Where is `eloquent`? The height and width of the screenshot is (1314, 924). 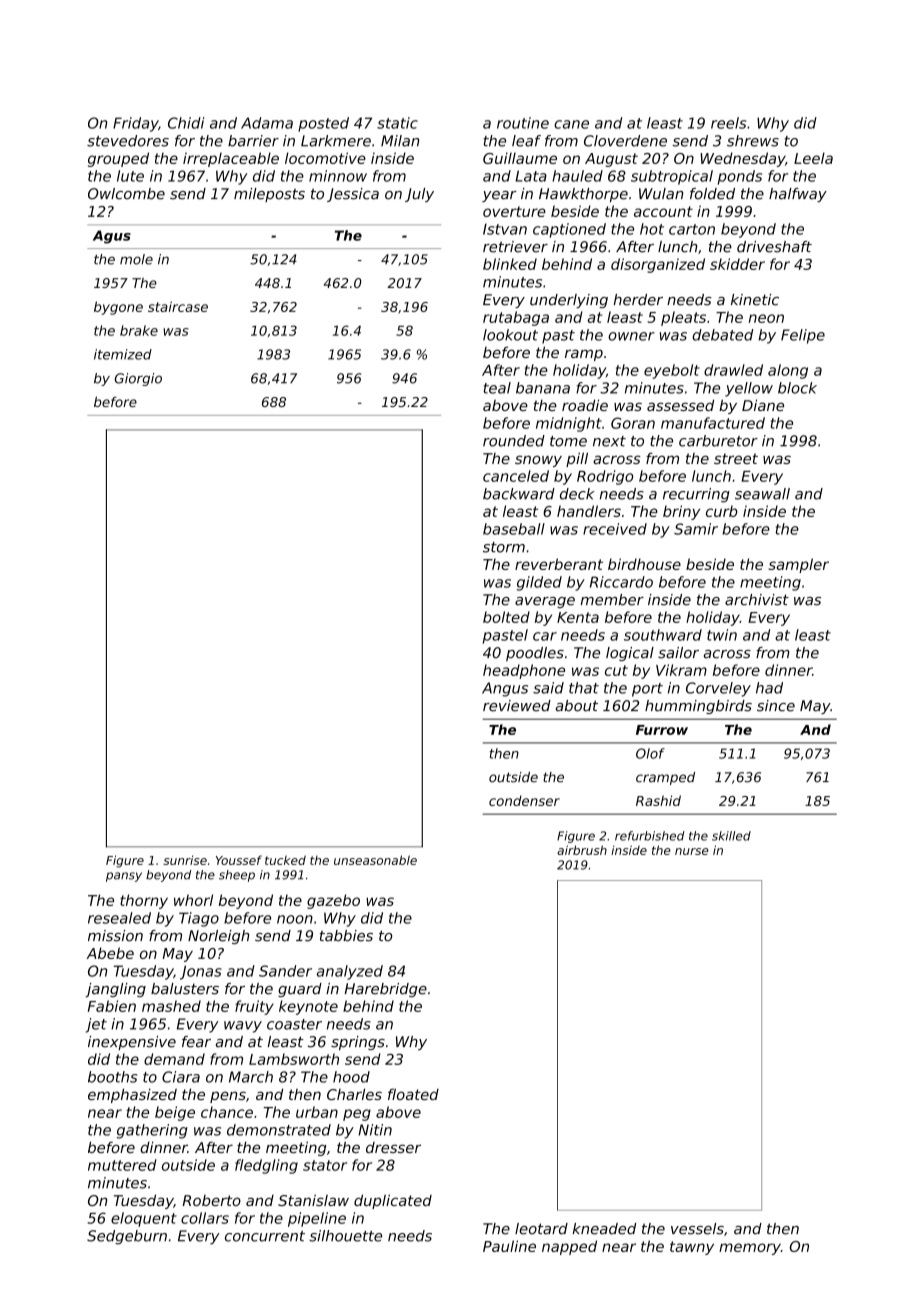 eloquent is located at coordinates (144, 1219).
